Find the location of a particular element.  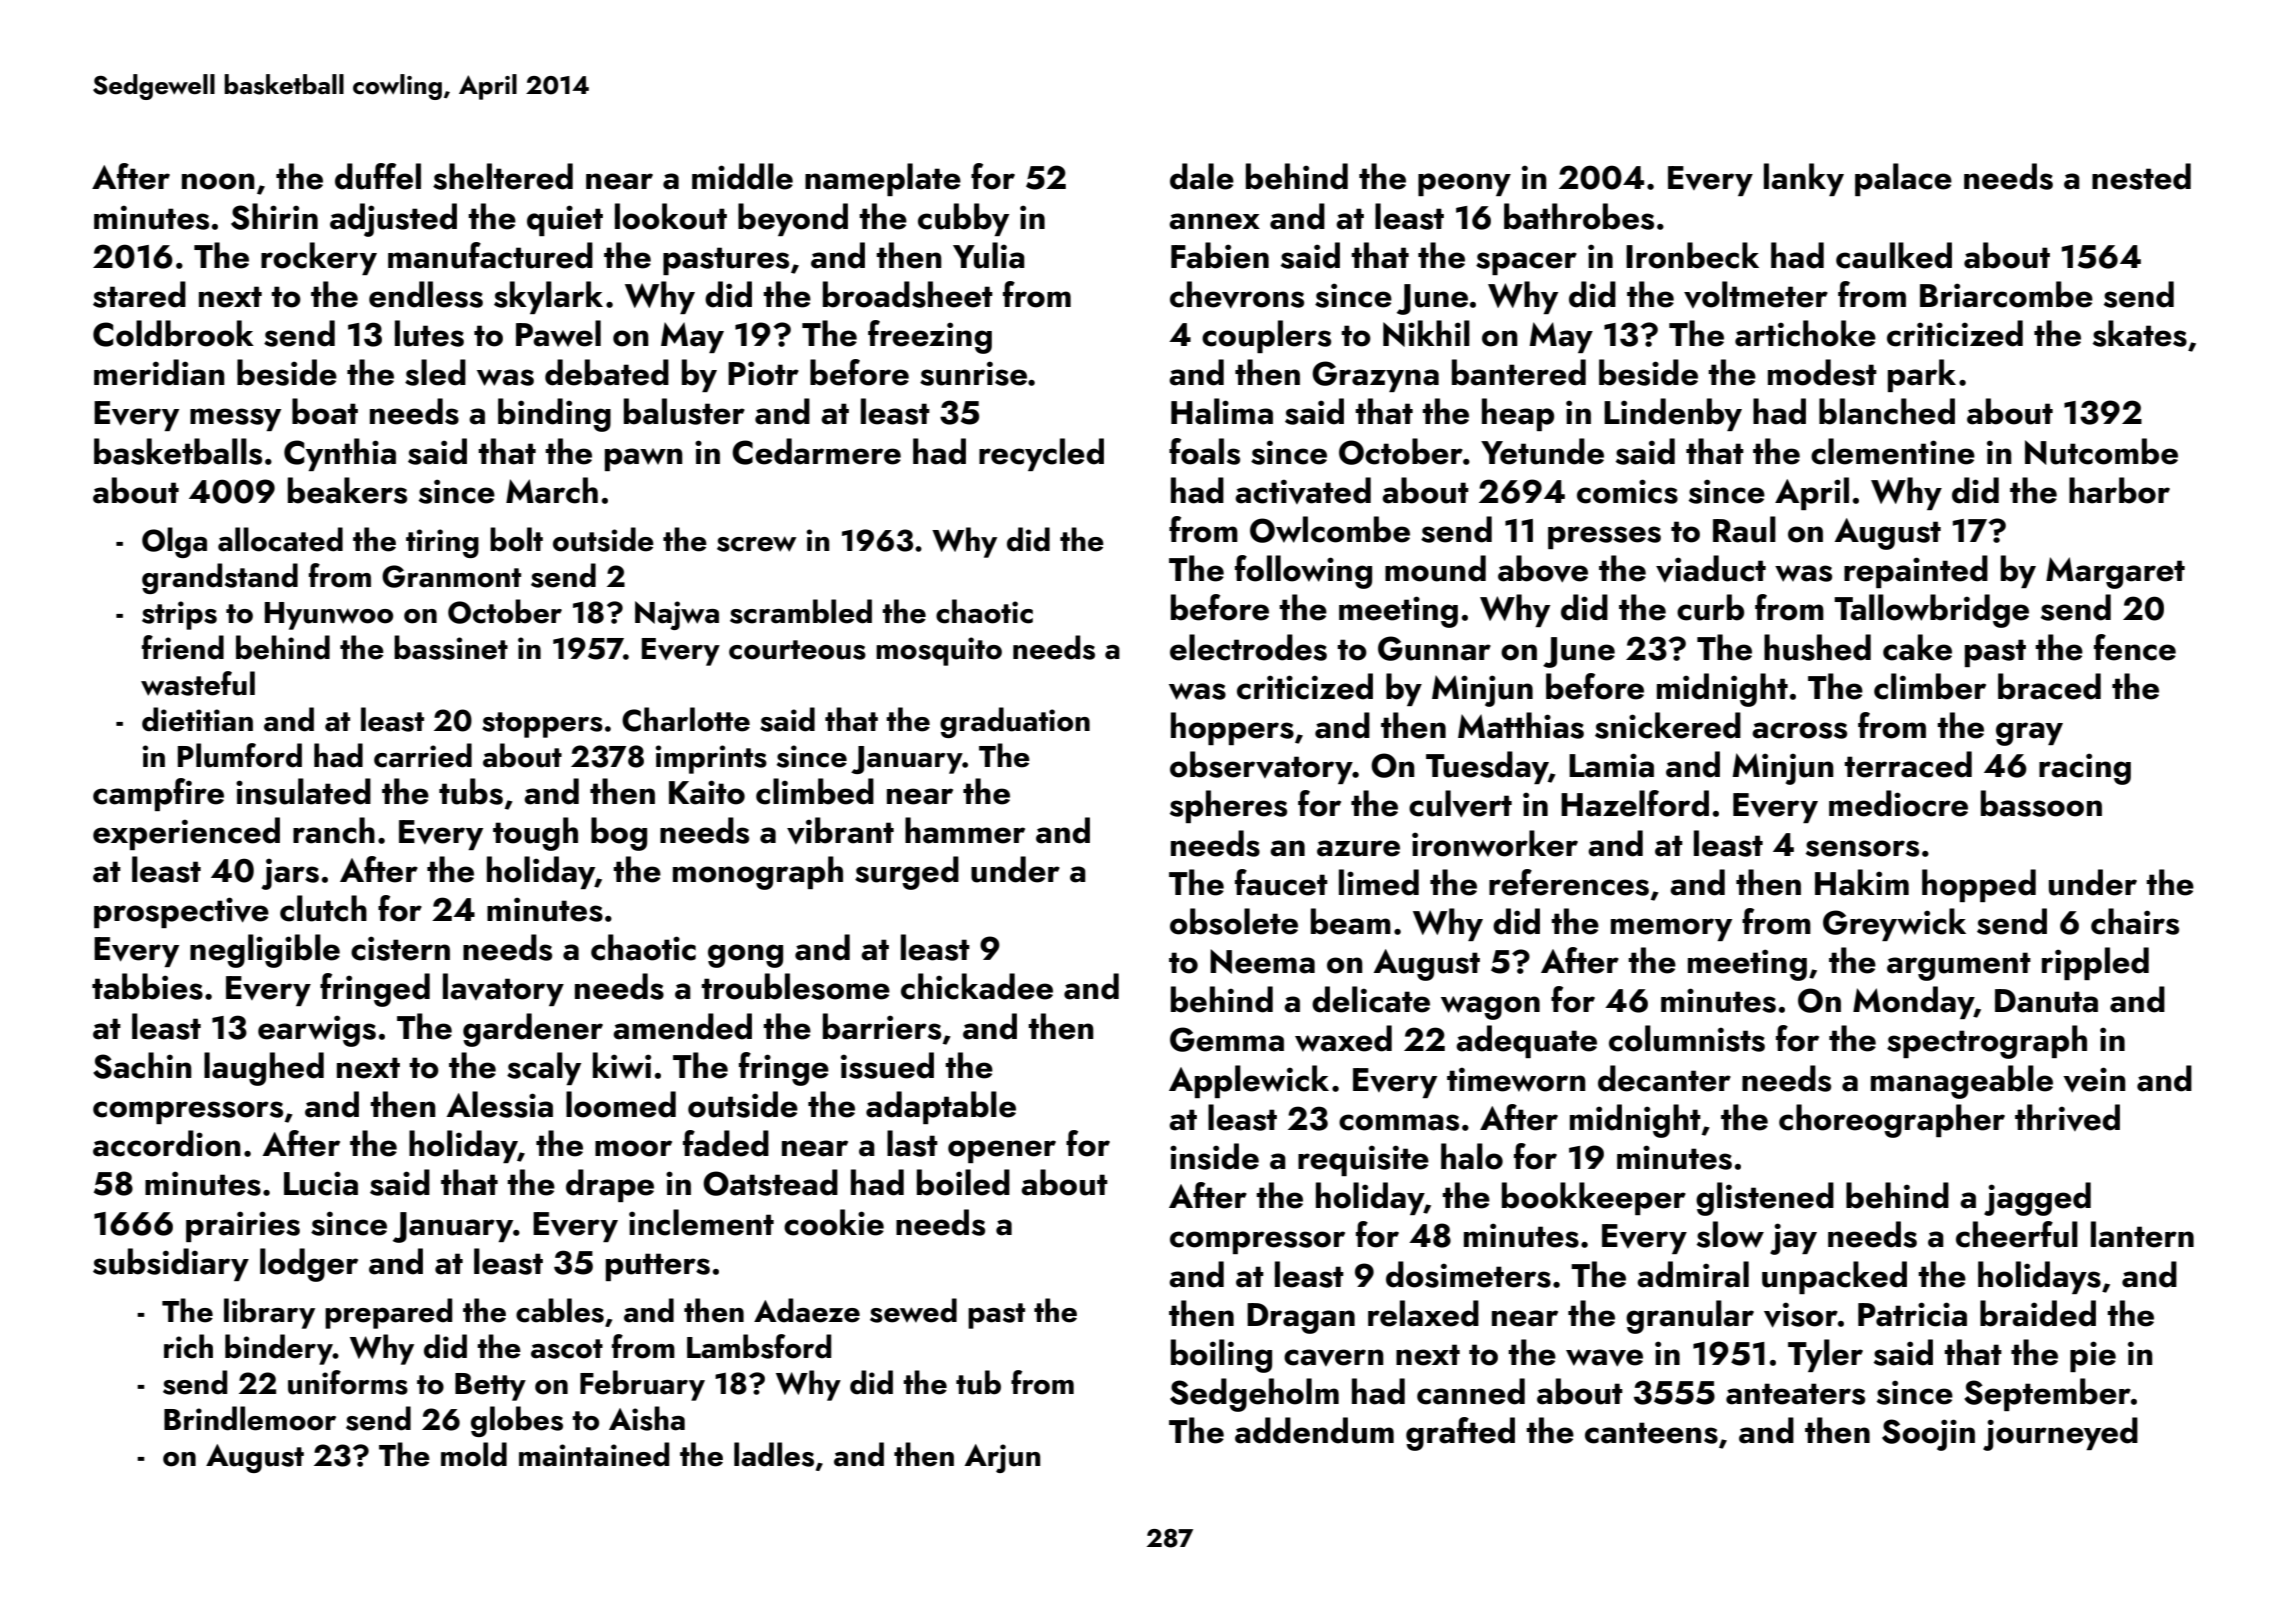

bassoon is located at coordinates (2041, 803).
